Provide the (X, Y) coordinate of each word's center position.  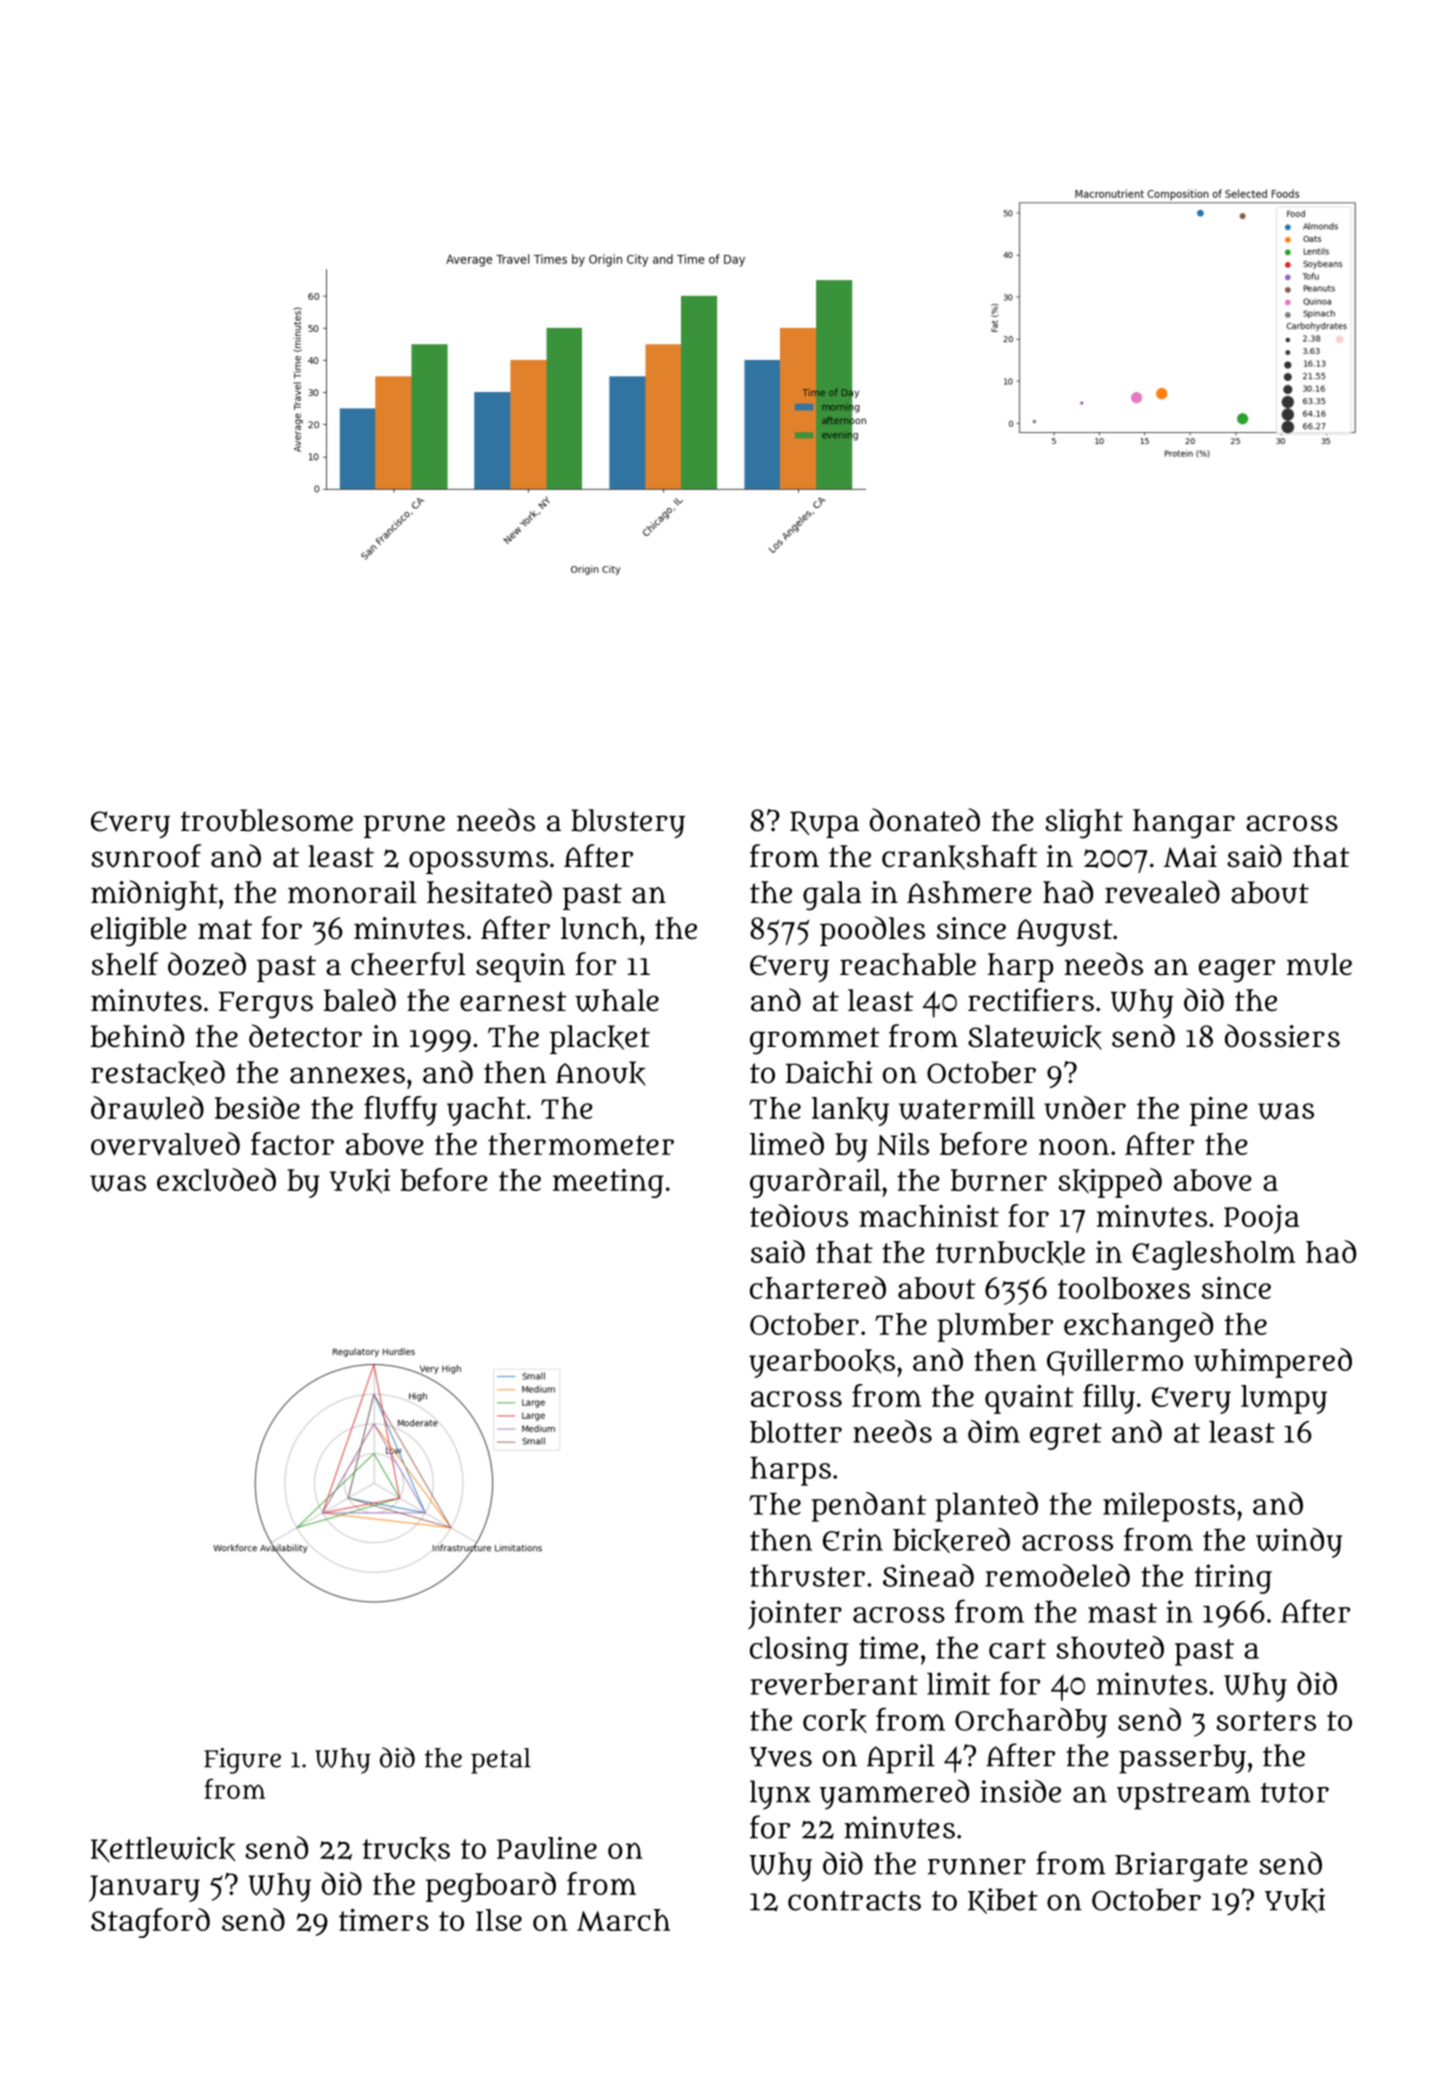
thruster (807, 1576)
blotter (796, 1432)
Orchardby (1031, 1723)
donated (925, 820)
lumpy (1284, 1399)
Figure (242, 1761)
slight (1084, 824)
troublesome (267, 820)
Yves (780, 1757)
